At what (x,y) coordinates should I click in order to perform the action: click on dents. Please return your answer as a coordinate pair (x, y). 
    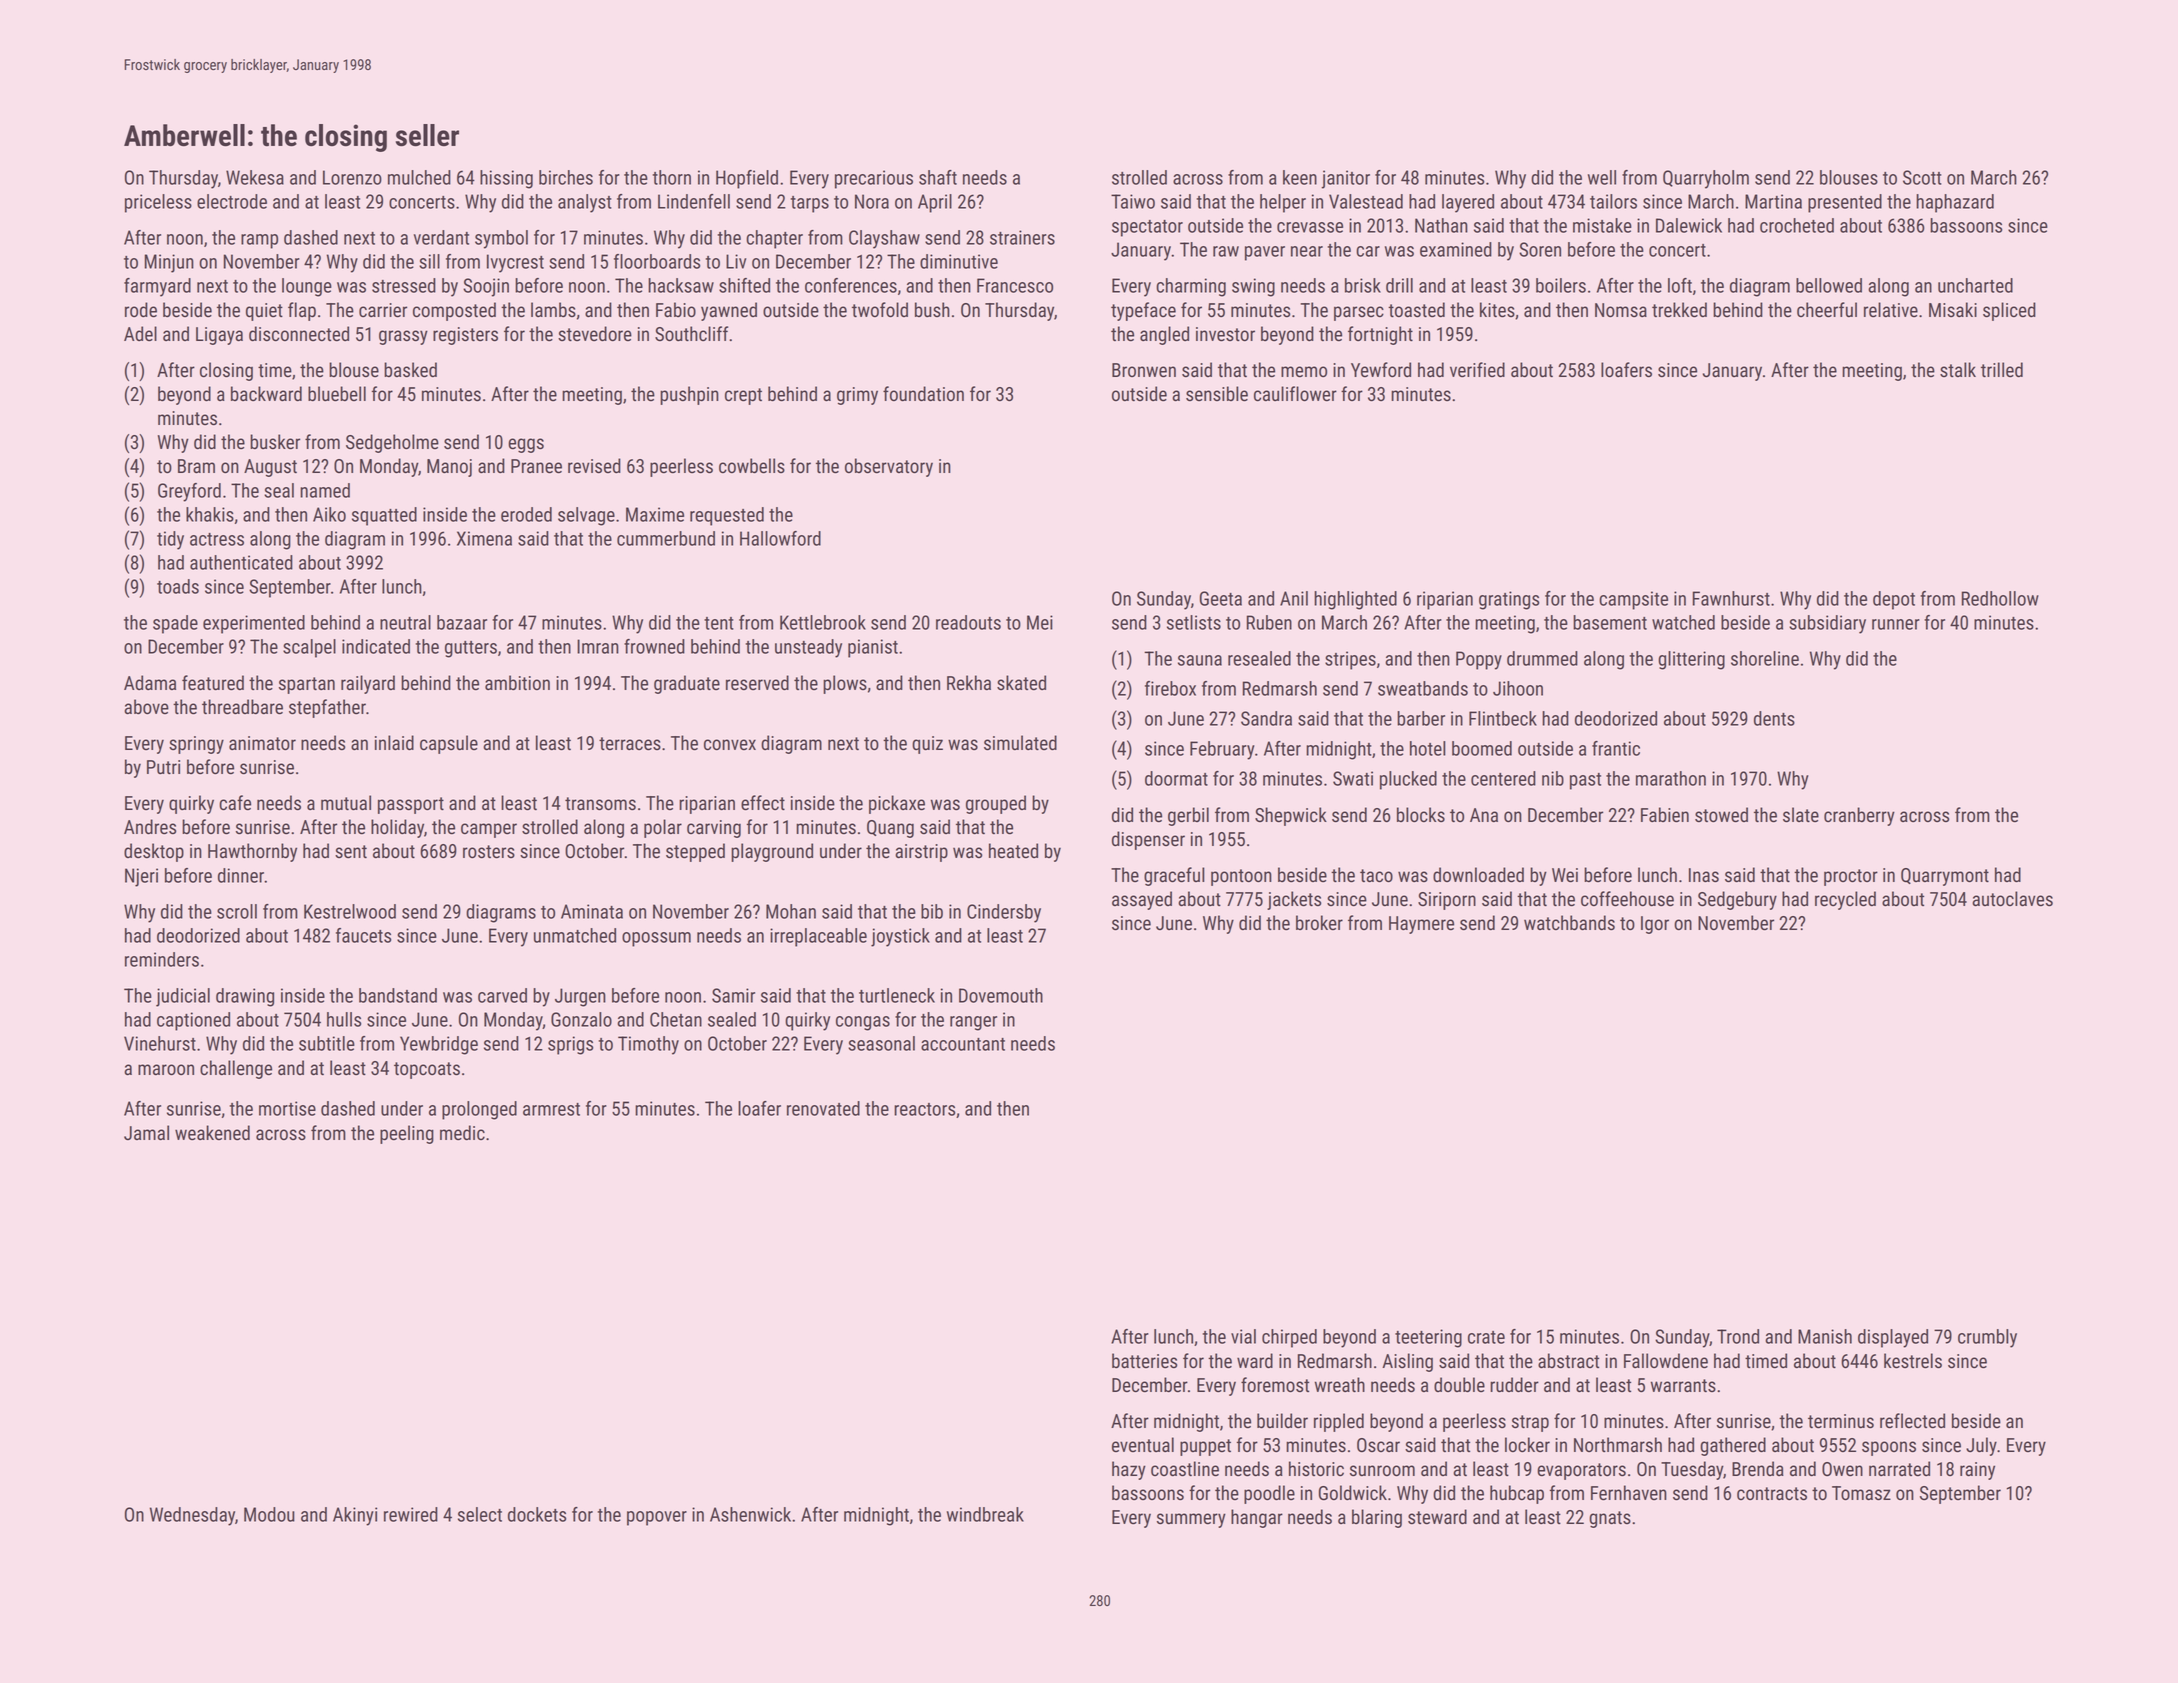
    Looking at the image, I should click on (1774, 718).
